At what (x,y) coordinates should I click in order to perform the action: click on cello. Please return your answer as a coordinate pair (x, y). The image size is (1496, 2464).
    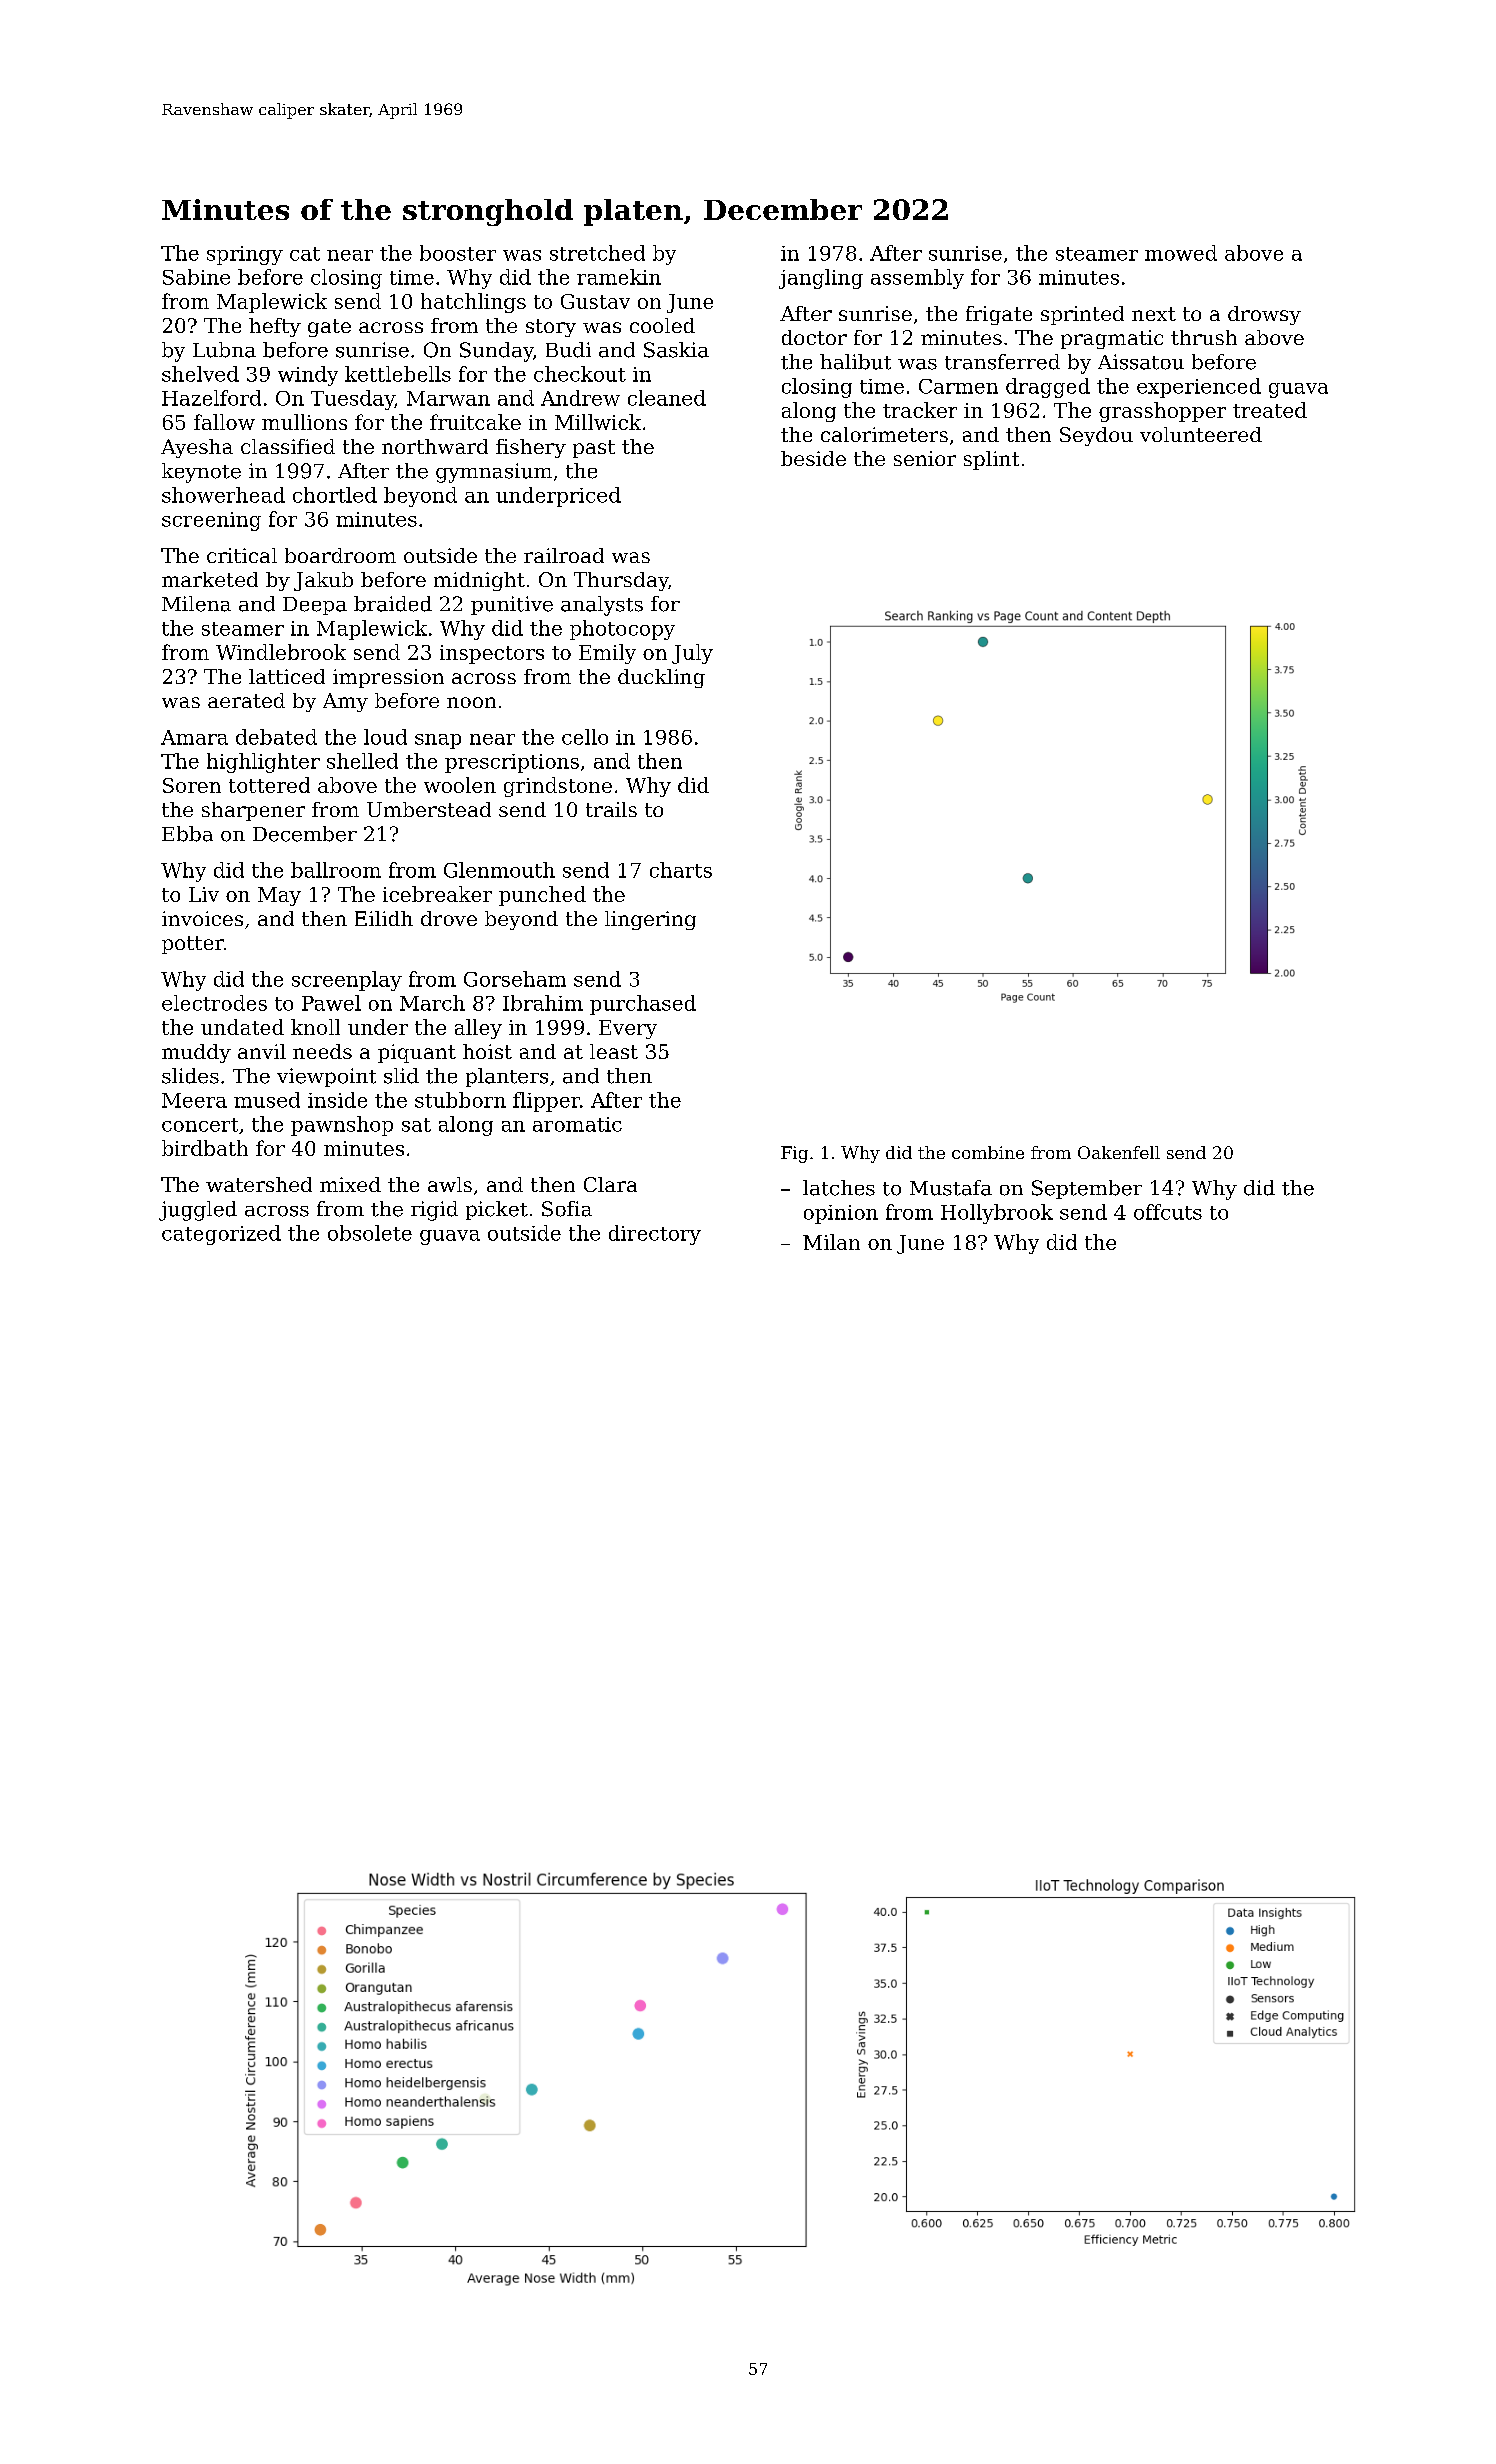
    Looking at the image, I should click on (585, 737).
